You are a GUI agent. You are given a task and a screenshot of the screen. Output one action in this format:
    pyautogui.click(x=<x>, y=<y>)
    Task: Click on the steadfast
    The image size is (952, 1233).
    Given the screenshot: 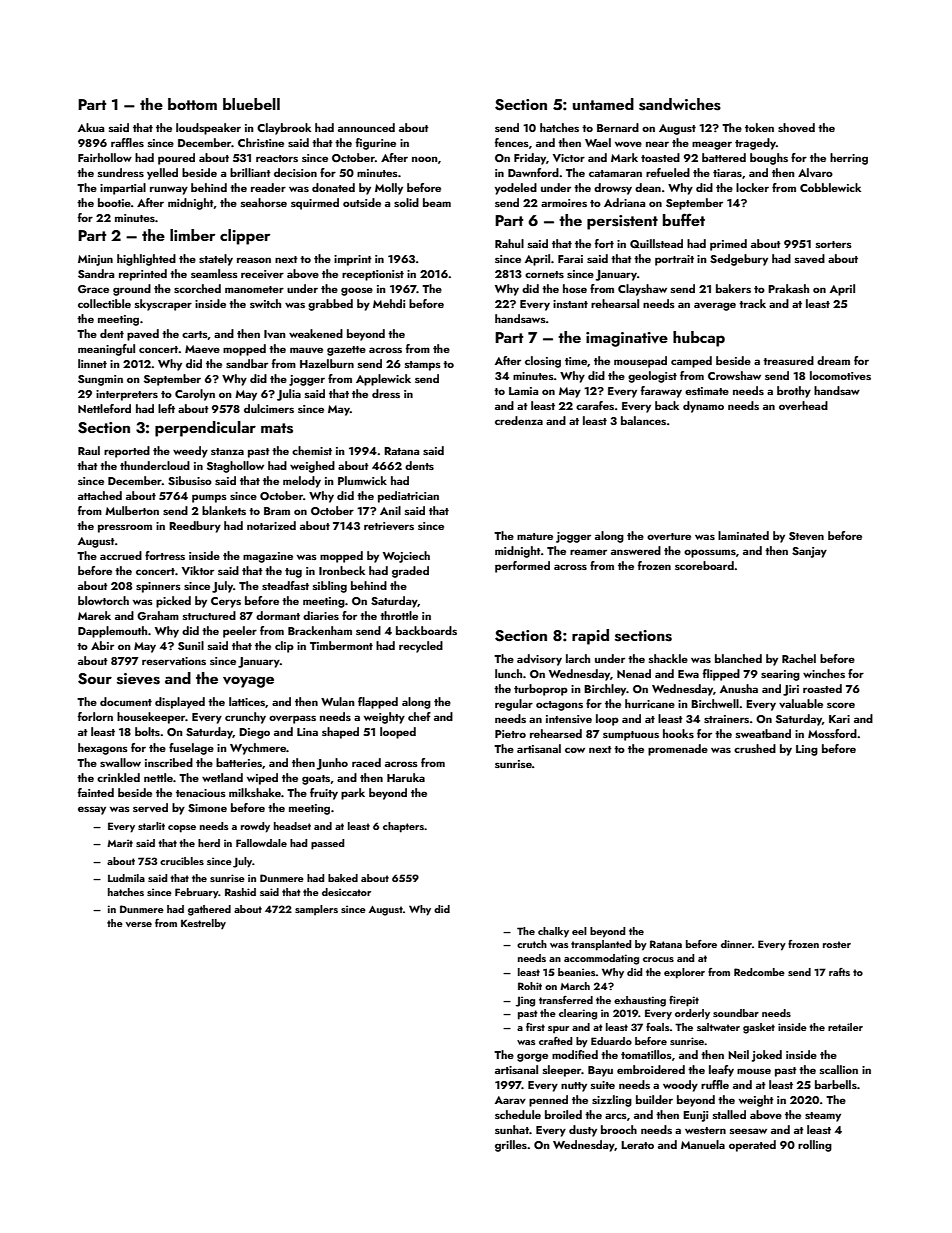 What is the action you would take?
    pyautogui.click(x=285, y=585)
